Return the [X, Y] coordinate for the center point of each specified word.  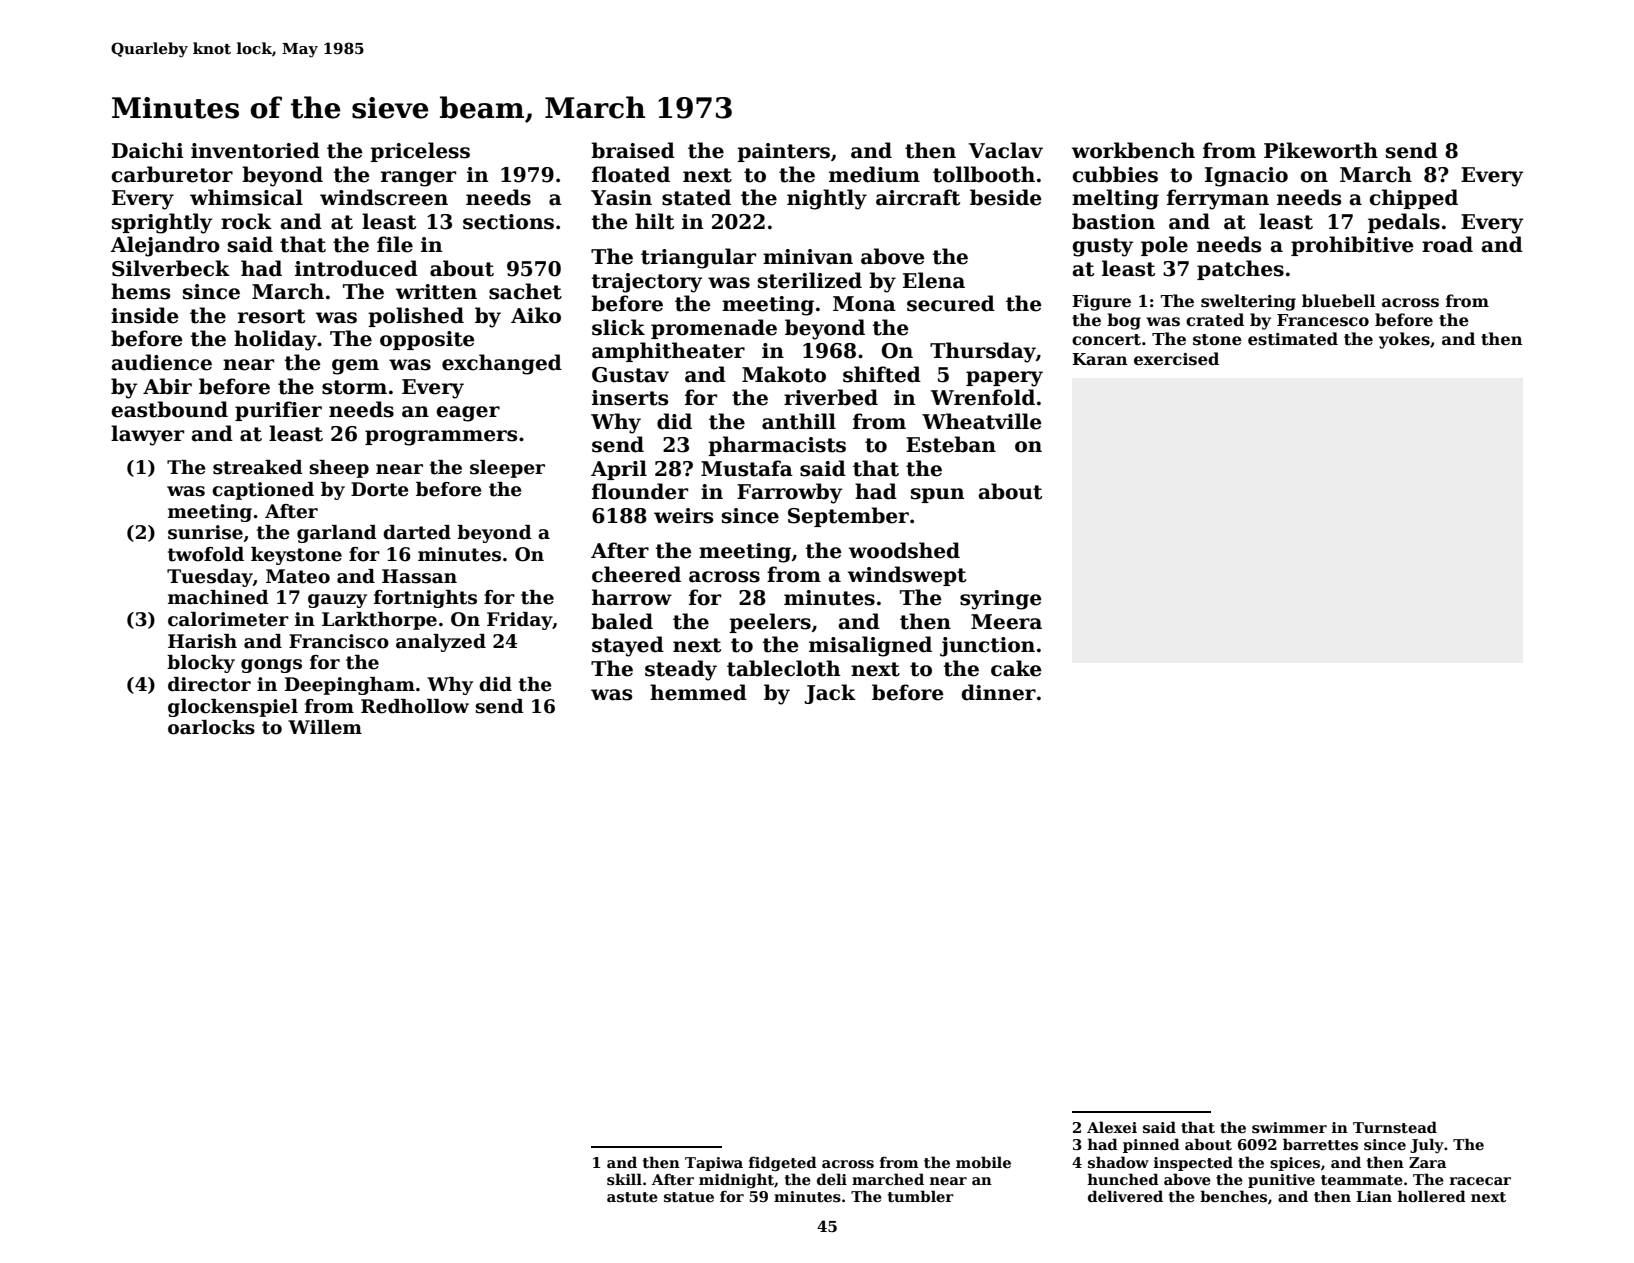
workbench [1133, 150]
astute [632, 1197]
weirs [683, 516]
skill [624, 1179]
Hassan [419, 576]
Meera [1006, 622]
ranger [418, 179]
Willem [325, 727]
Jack [830, 694]
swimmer [1289, 1128]
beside [1006, 197]
